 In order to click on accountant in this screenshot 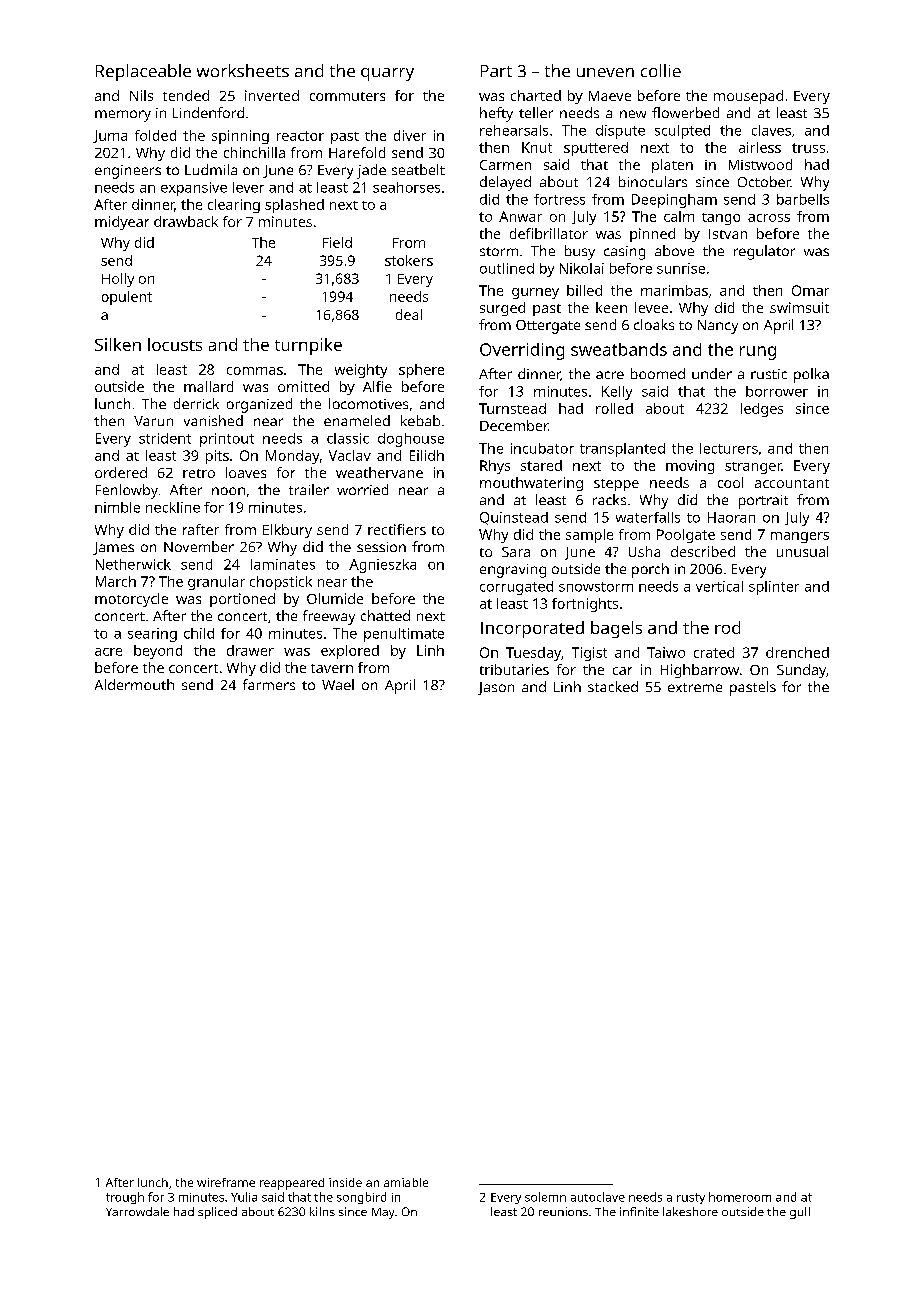, I will do `click(792, 483)`.
